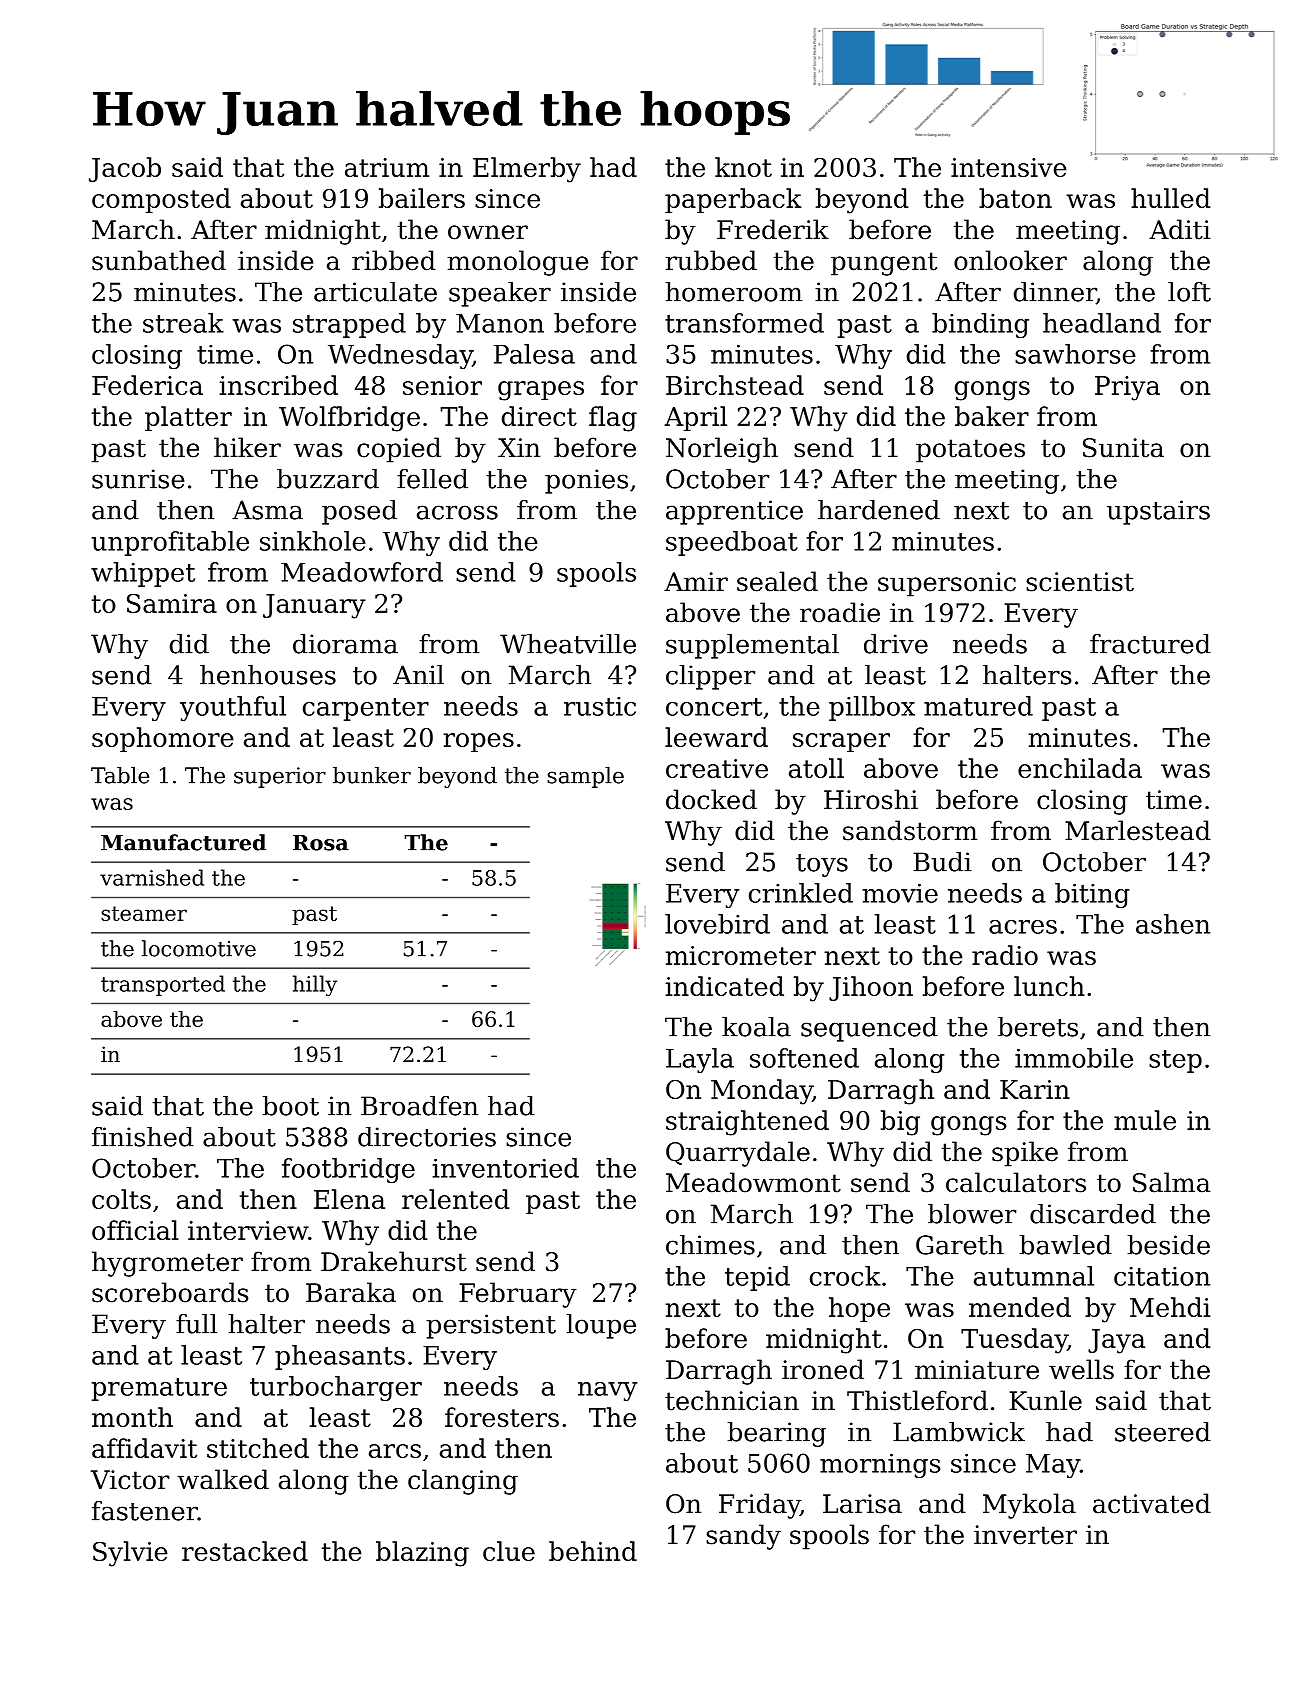 The image size is (1302, 1685). Describe the element at coordinates (1171, 198) in the document. I see `hulled` at that location.
